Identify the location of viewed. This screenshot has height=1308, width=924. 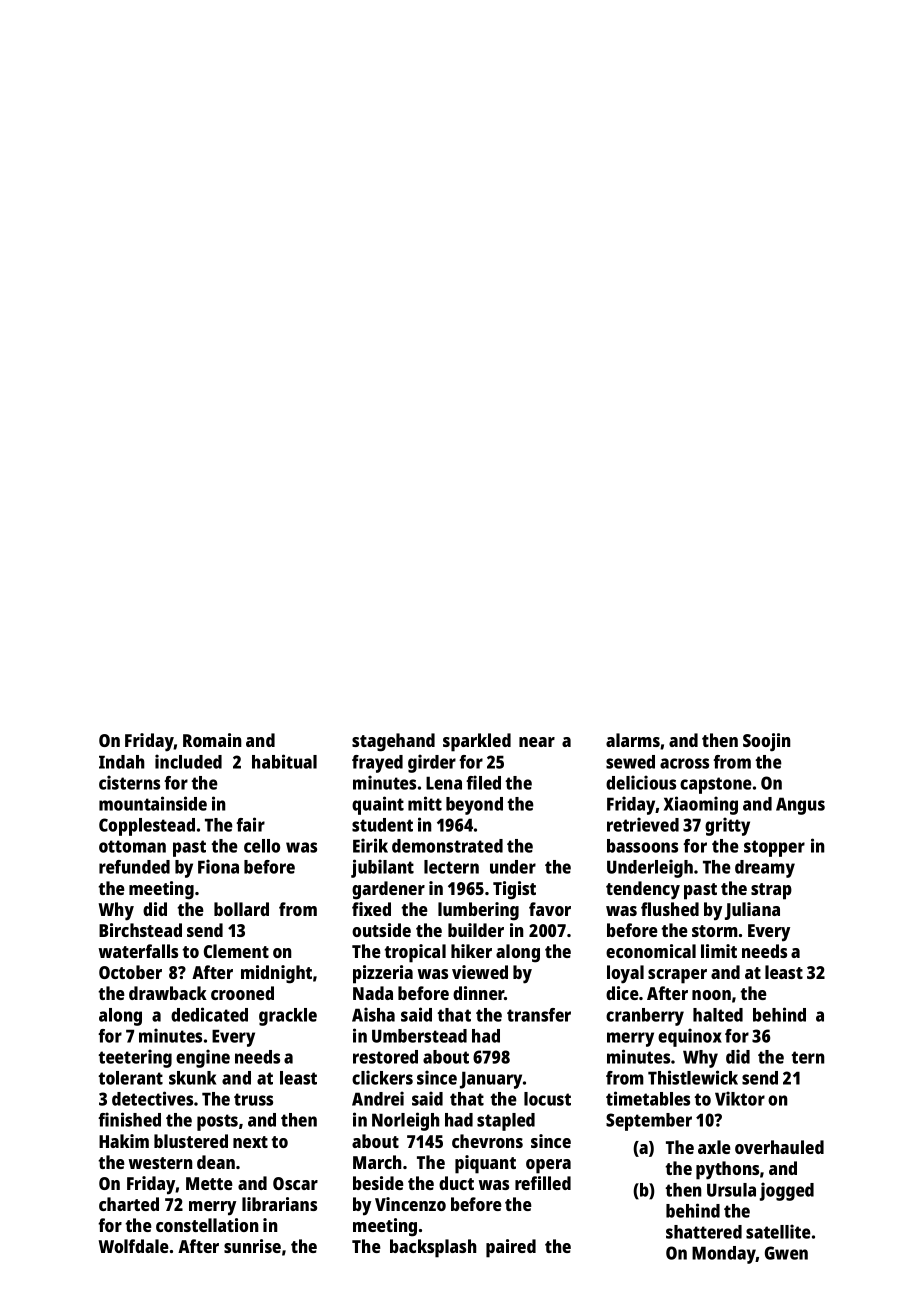
(480, 972).
